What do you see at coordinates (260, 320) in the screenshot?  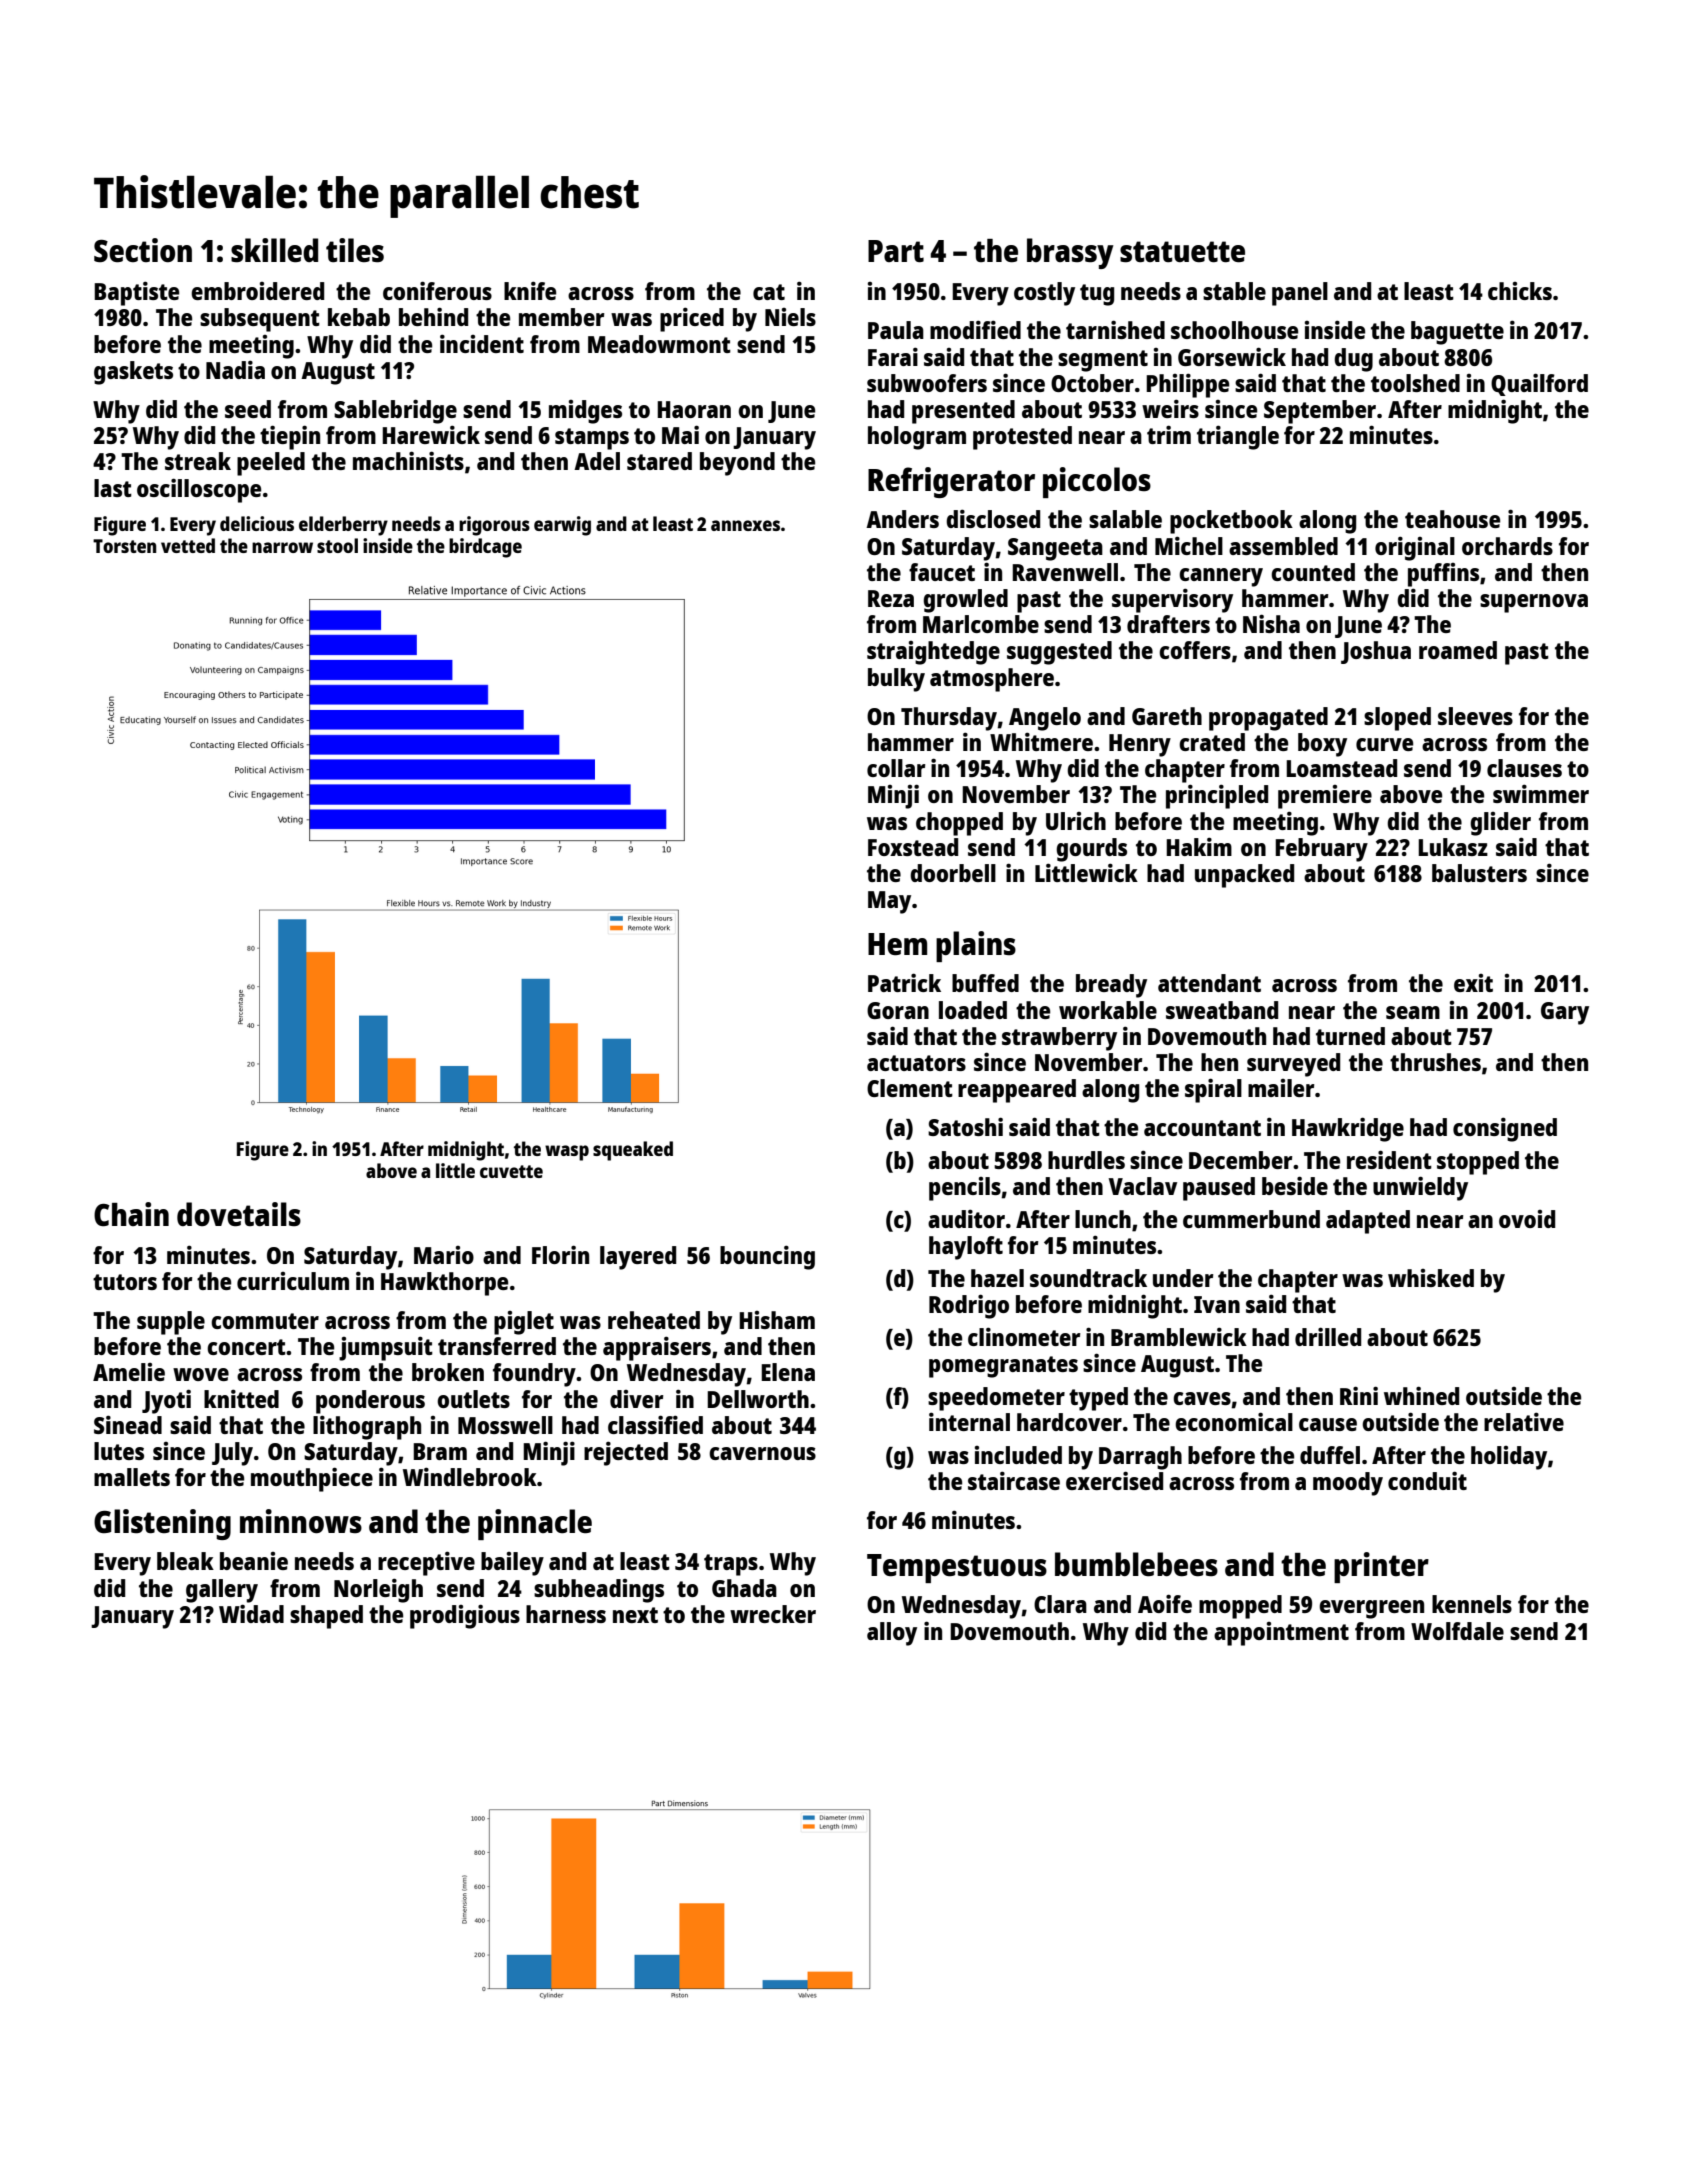 I see `subsequent` at bounding box center [260, 320].
